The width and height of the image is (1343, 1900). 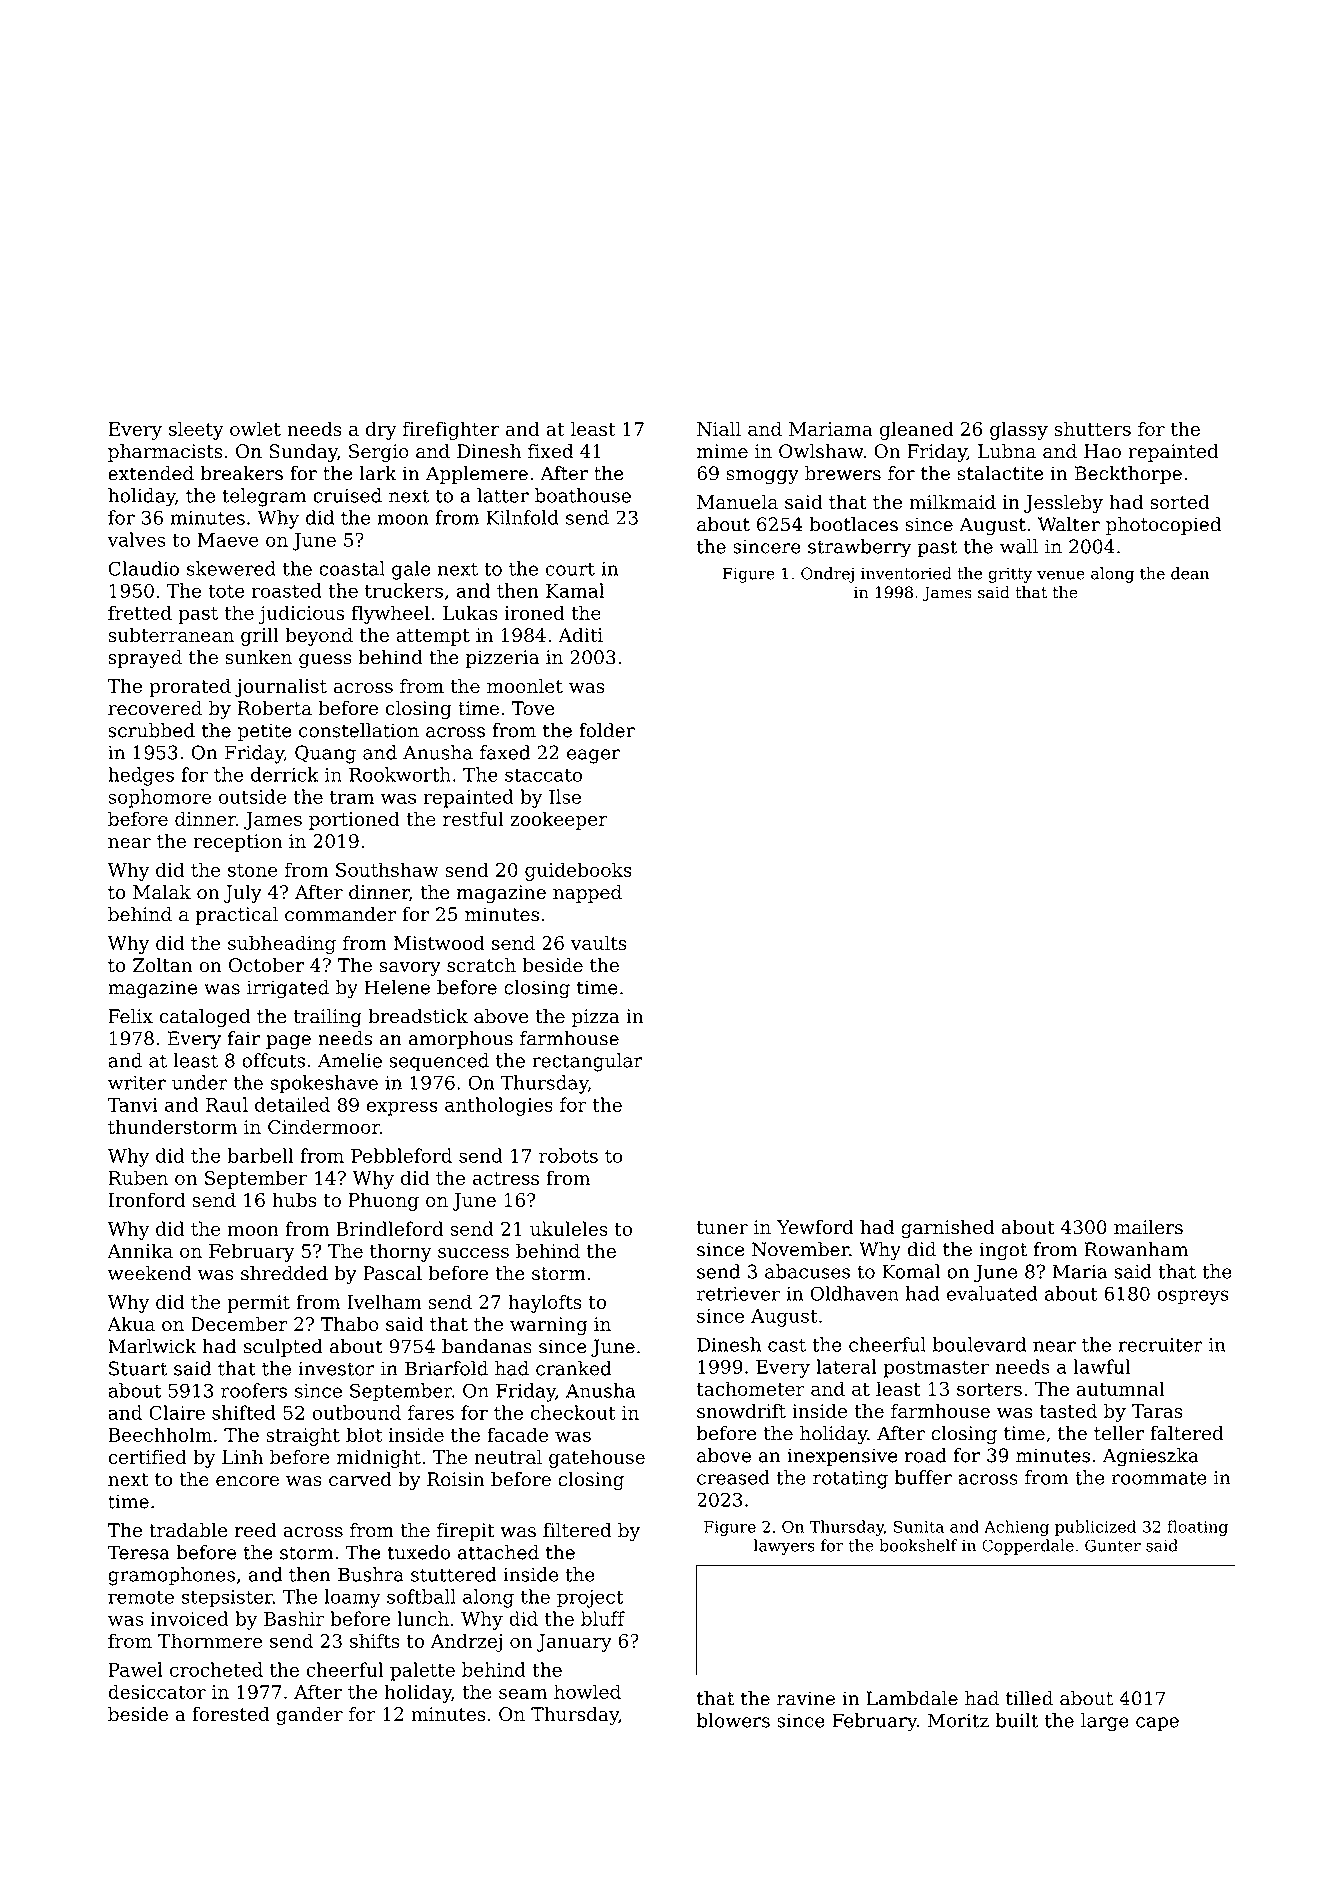 I want to click on sleety, so click(x=196, y=430).
